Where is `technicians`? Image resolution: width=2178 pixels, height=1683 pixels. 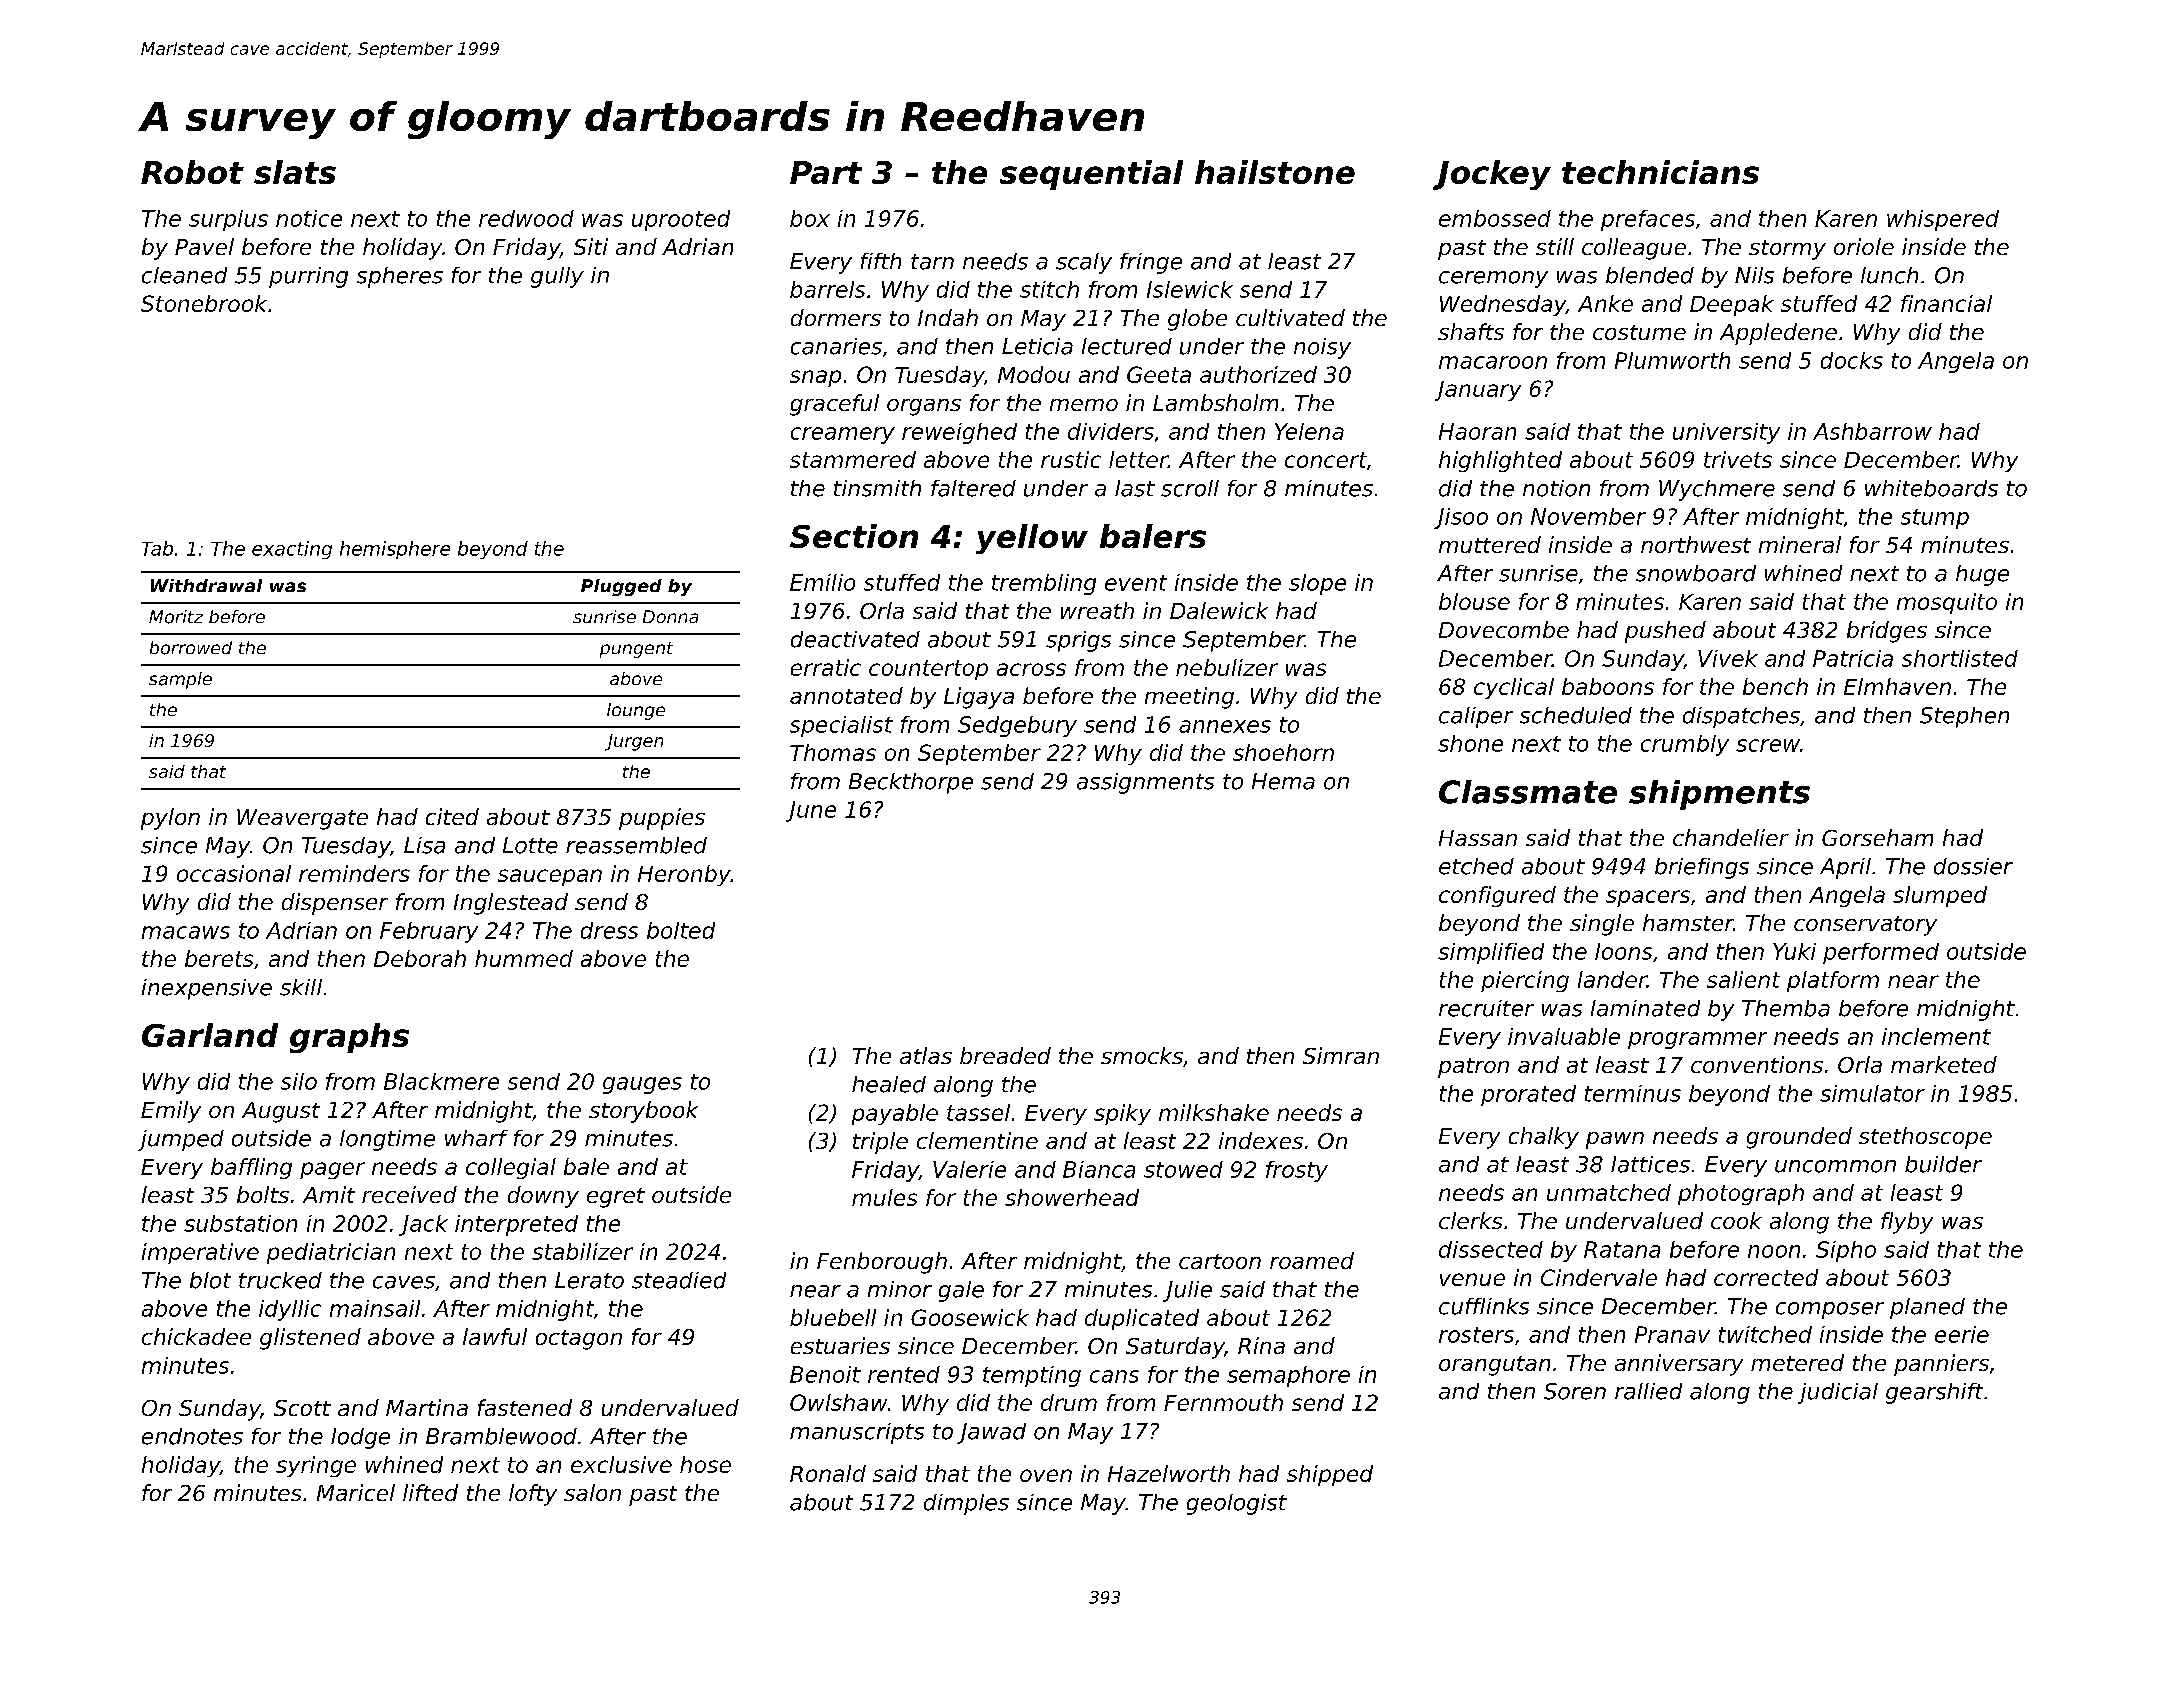 technicians is located at coordinates (1660, 172).
